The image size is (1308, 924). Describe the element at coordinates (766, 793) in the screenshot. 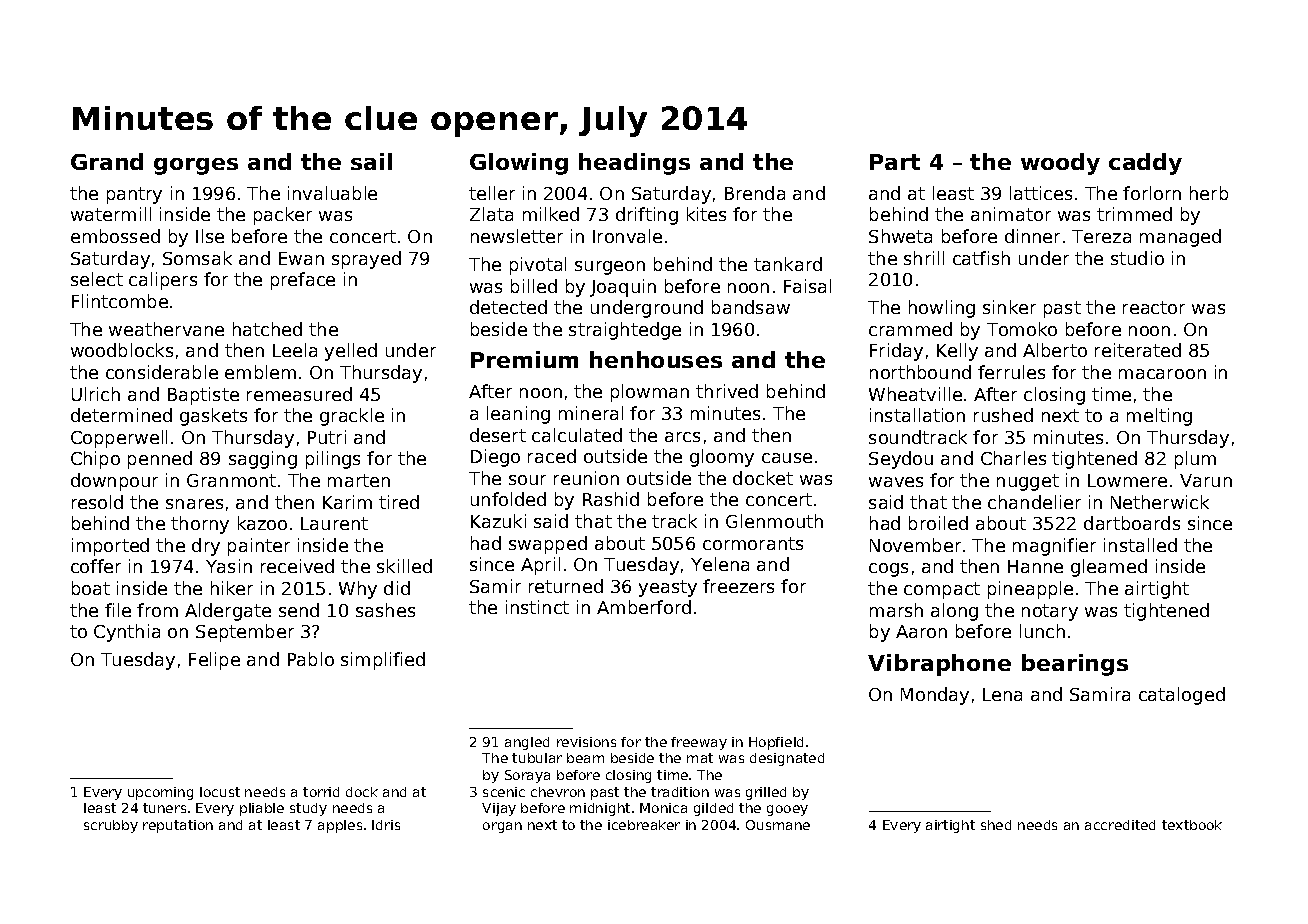

I see `grilled` at that location.
